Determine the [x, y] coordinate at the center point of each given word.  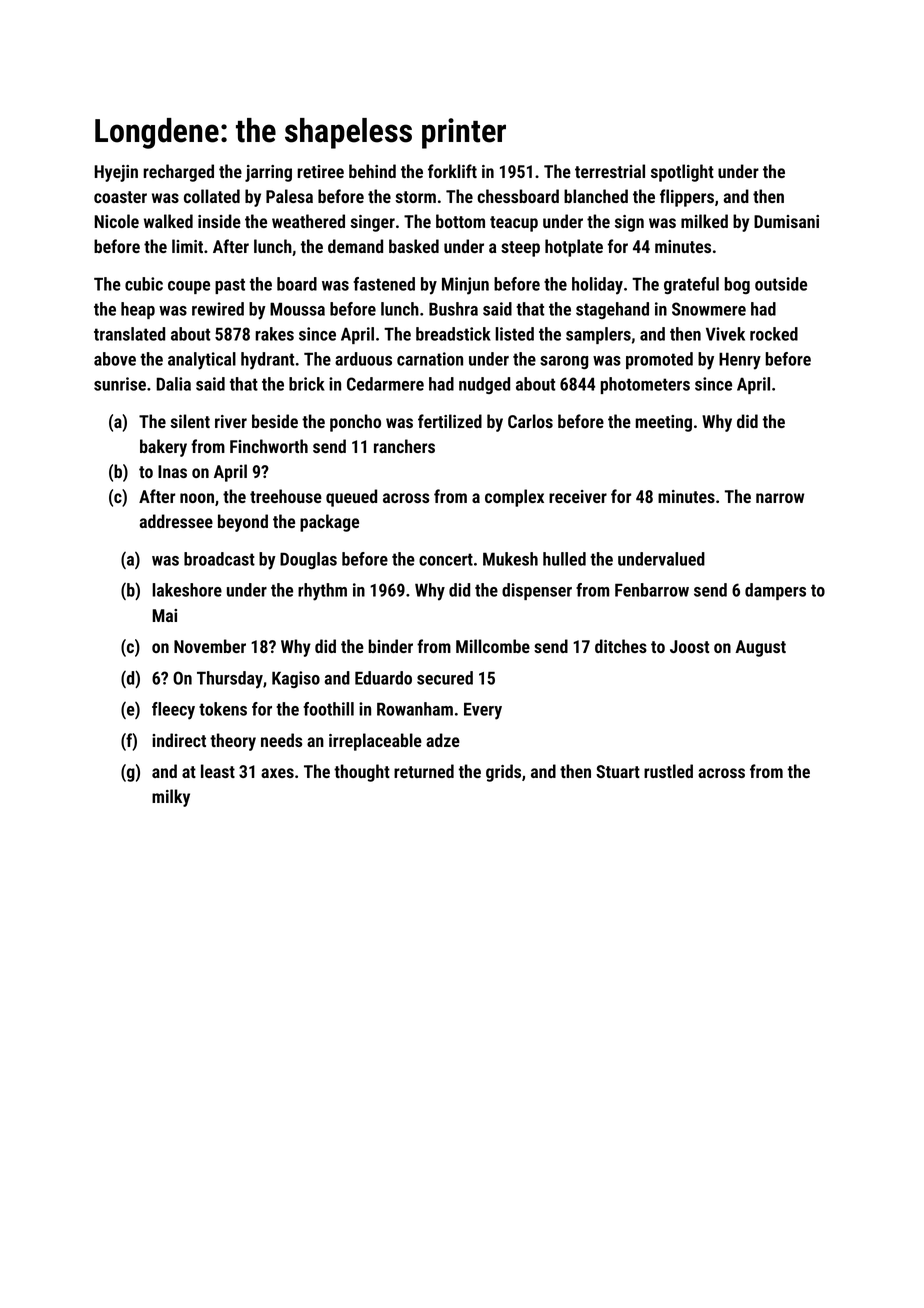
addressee [176, 521]
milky [171, 798]
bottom [460, 221]
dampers [775, 591]
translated [129, 334]
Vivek [725, 334]
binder [390, 646]
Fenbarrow [652, 590]
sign [629, 223]
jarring [268, 173]
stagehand [612, 310]
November [210, 646]
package [329, 523]
